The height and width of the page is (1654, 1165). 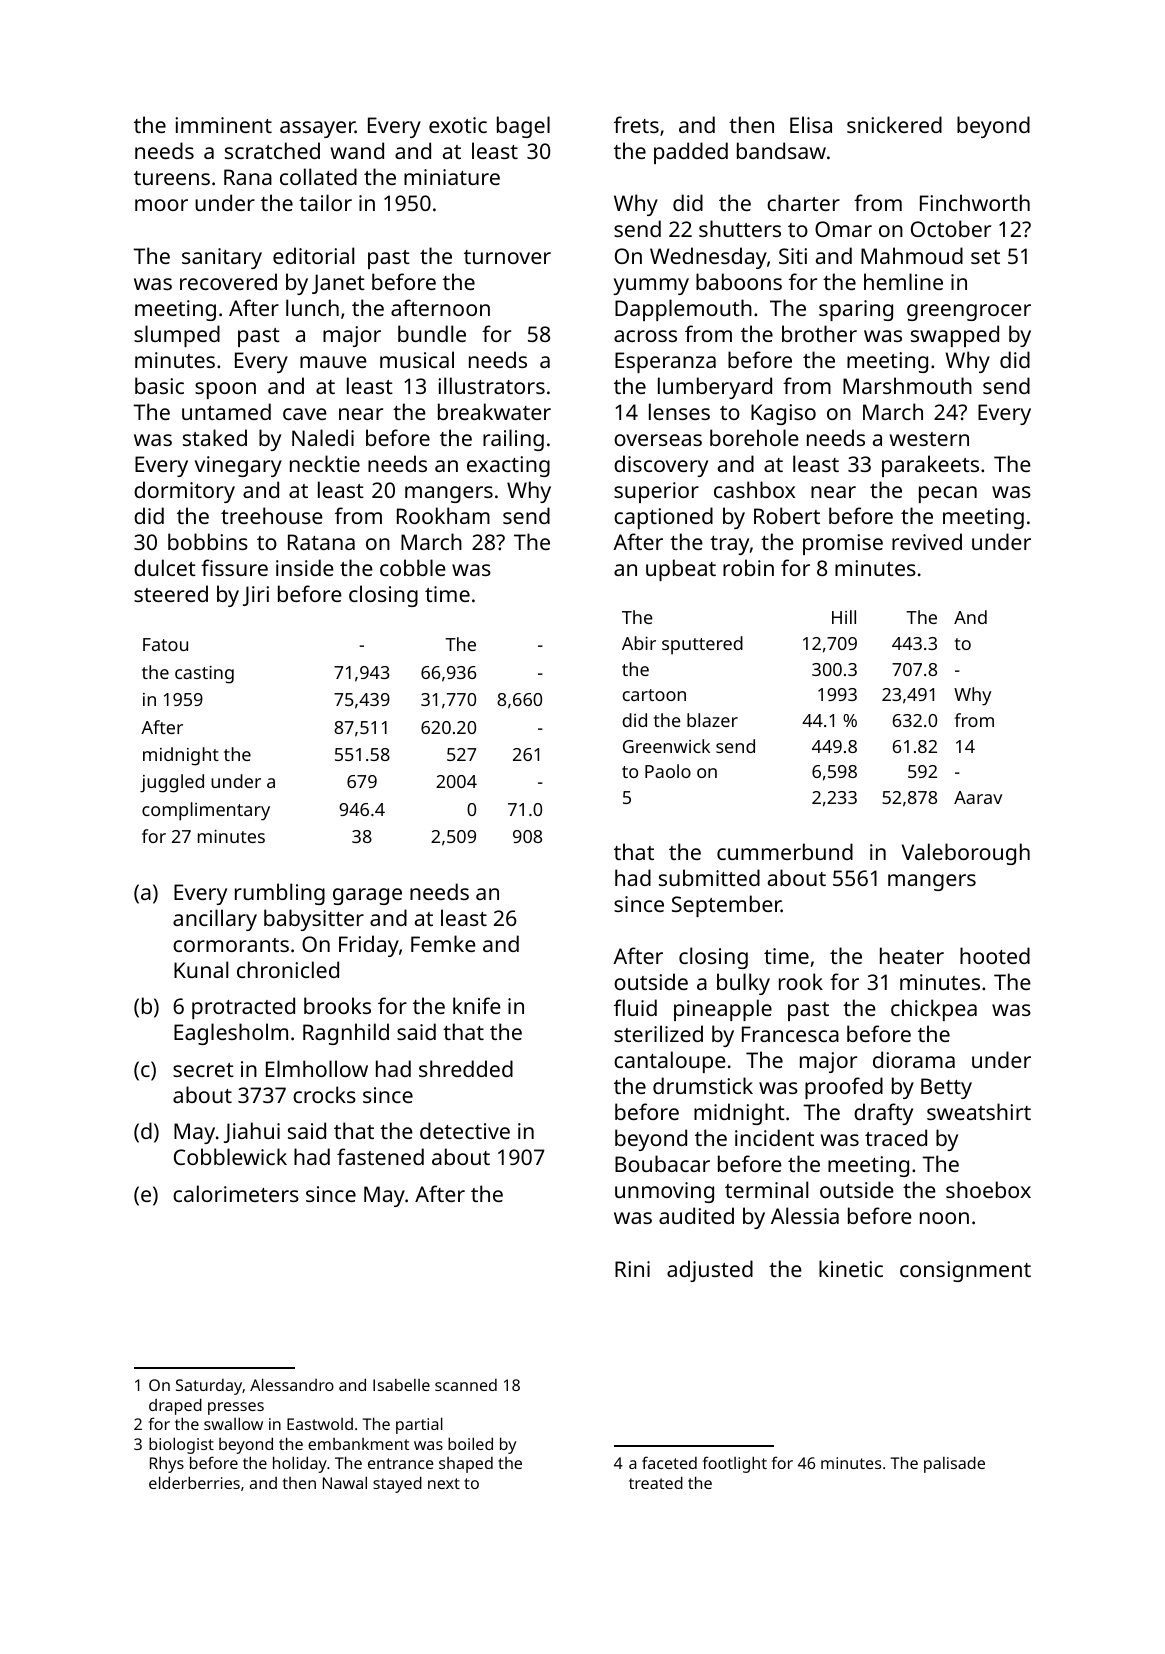 I want to click on captioned, so click(x=663, y=518).
